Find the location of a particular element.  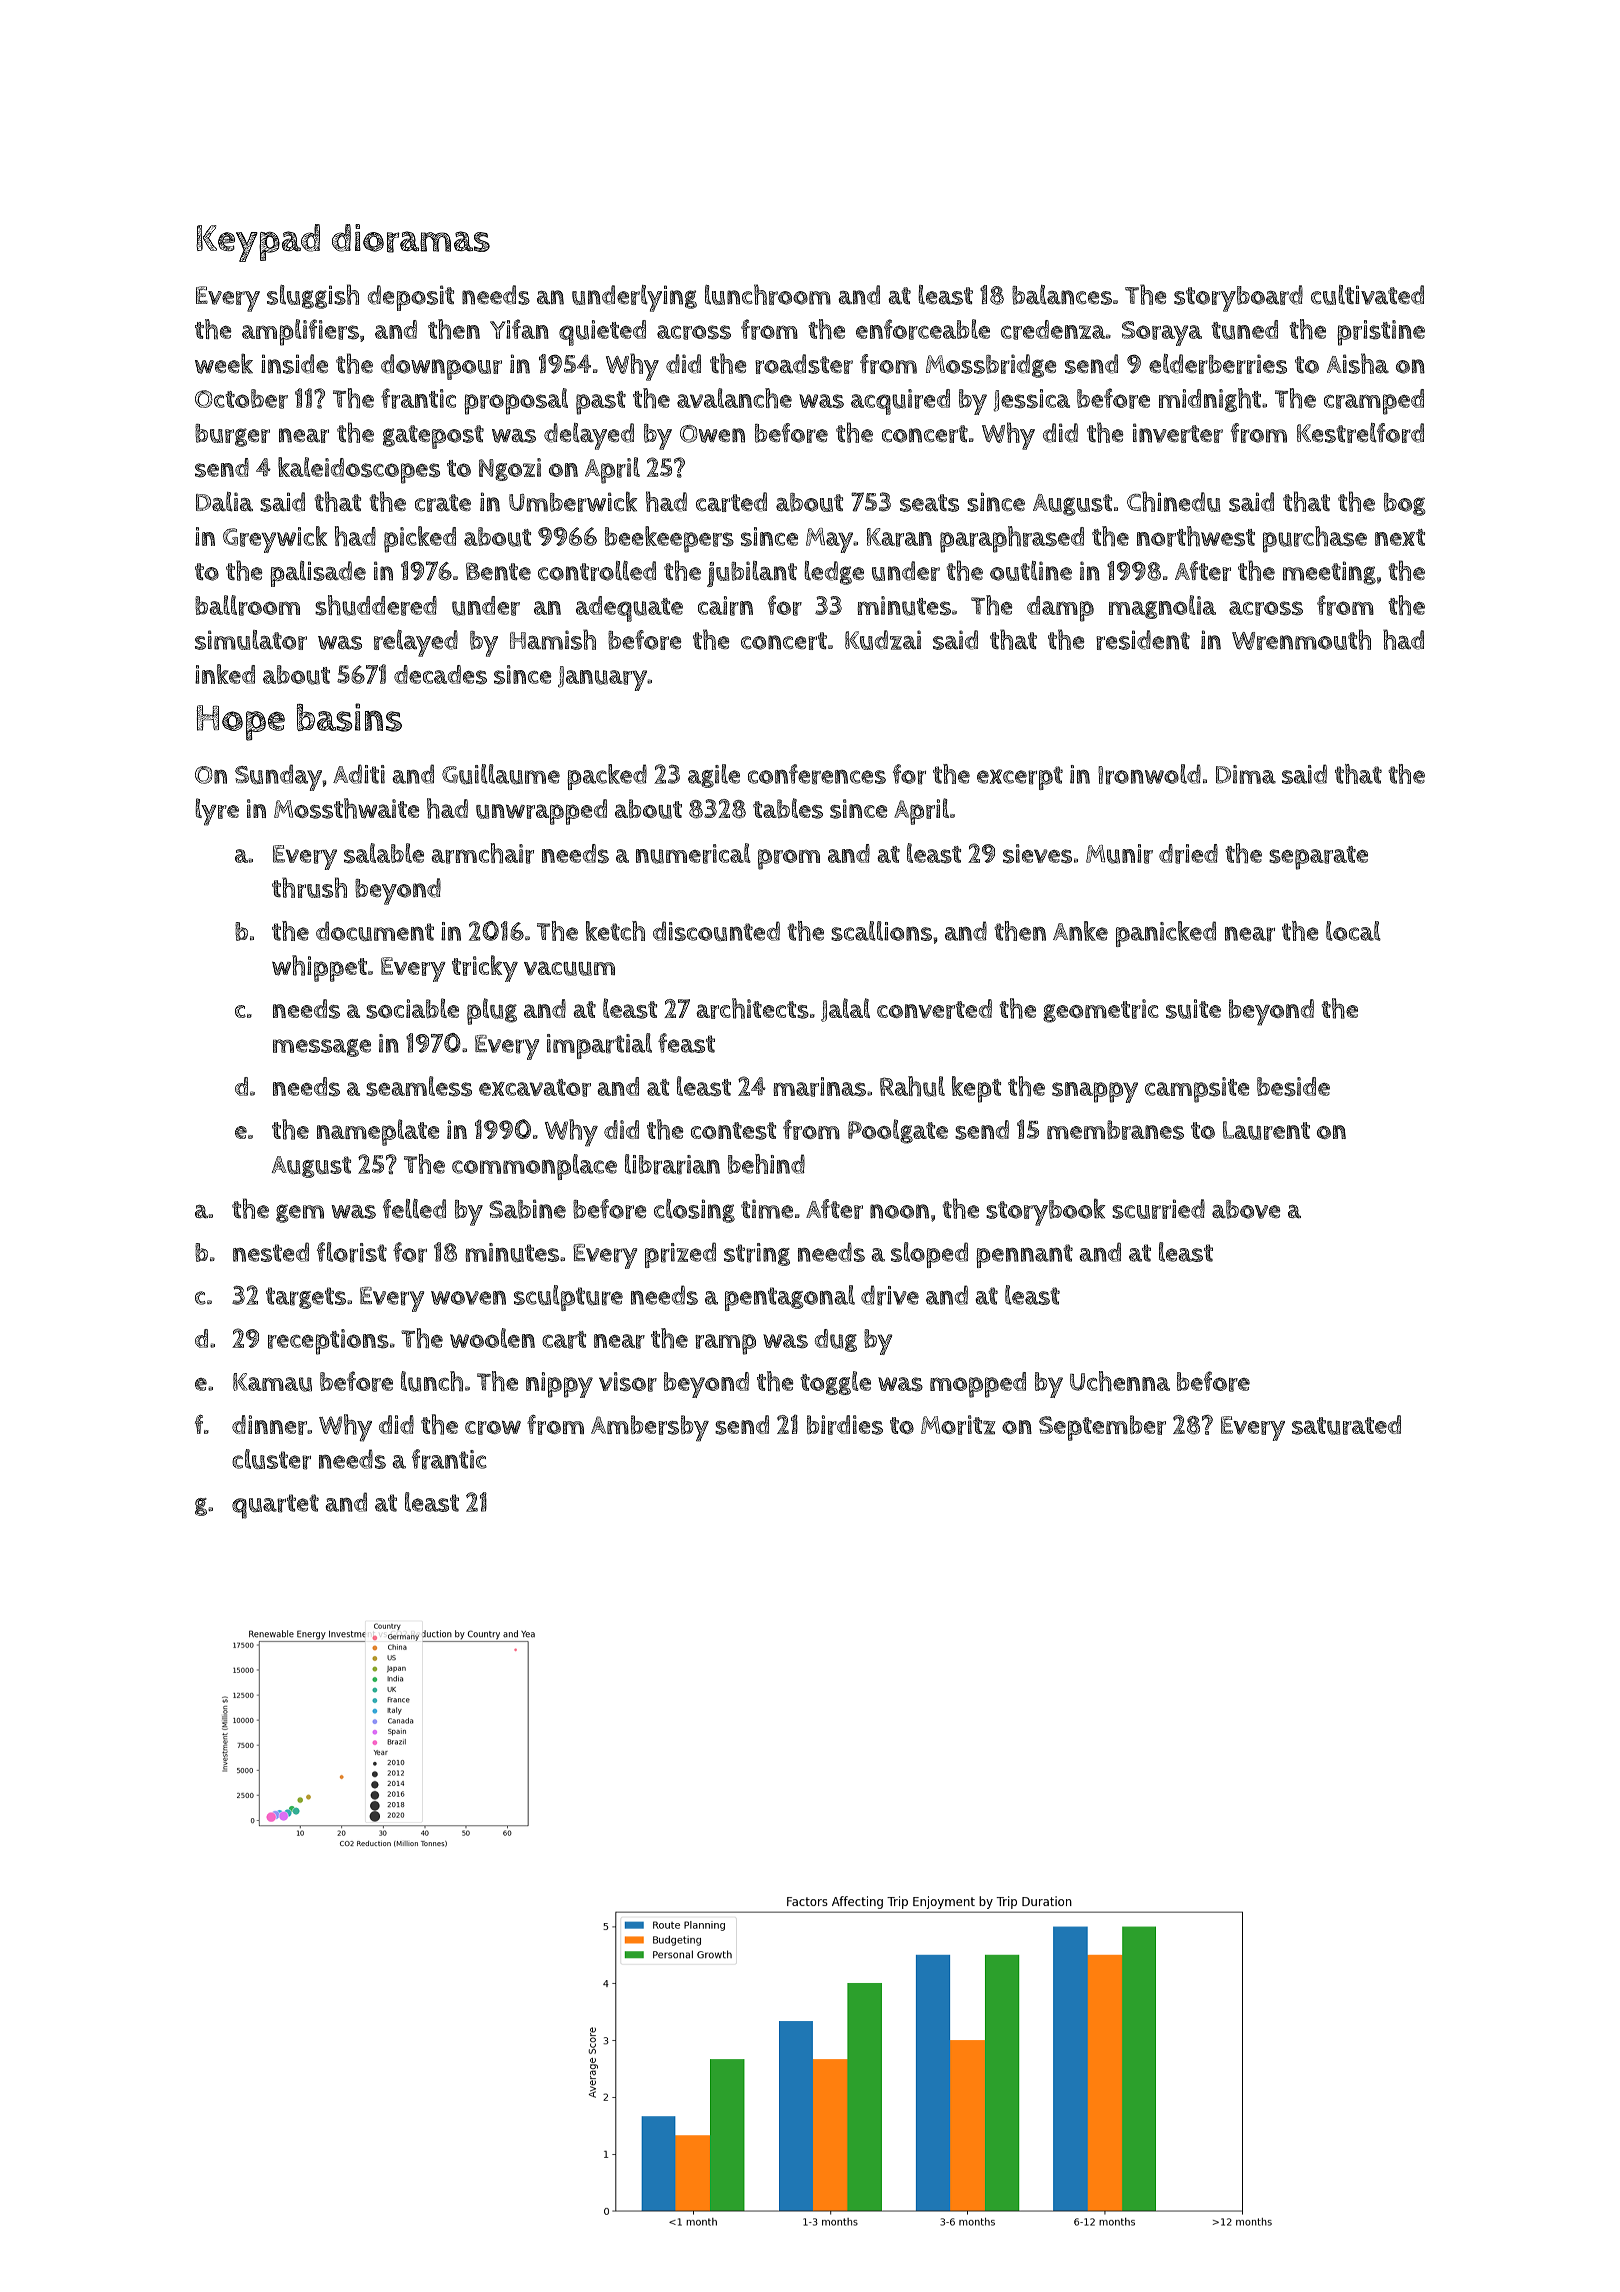

salable is located at coordinates (384, 853).
